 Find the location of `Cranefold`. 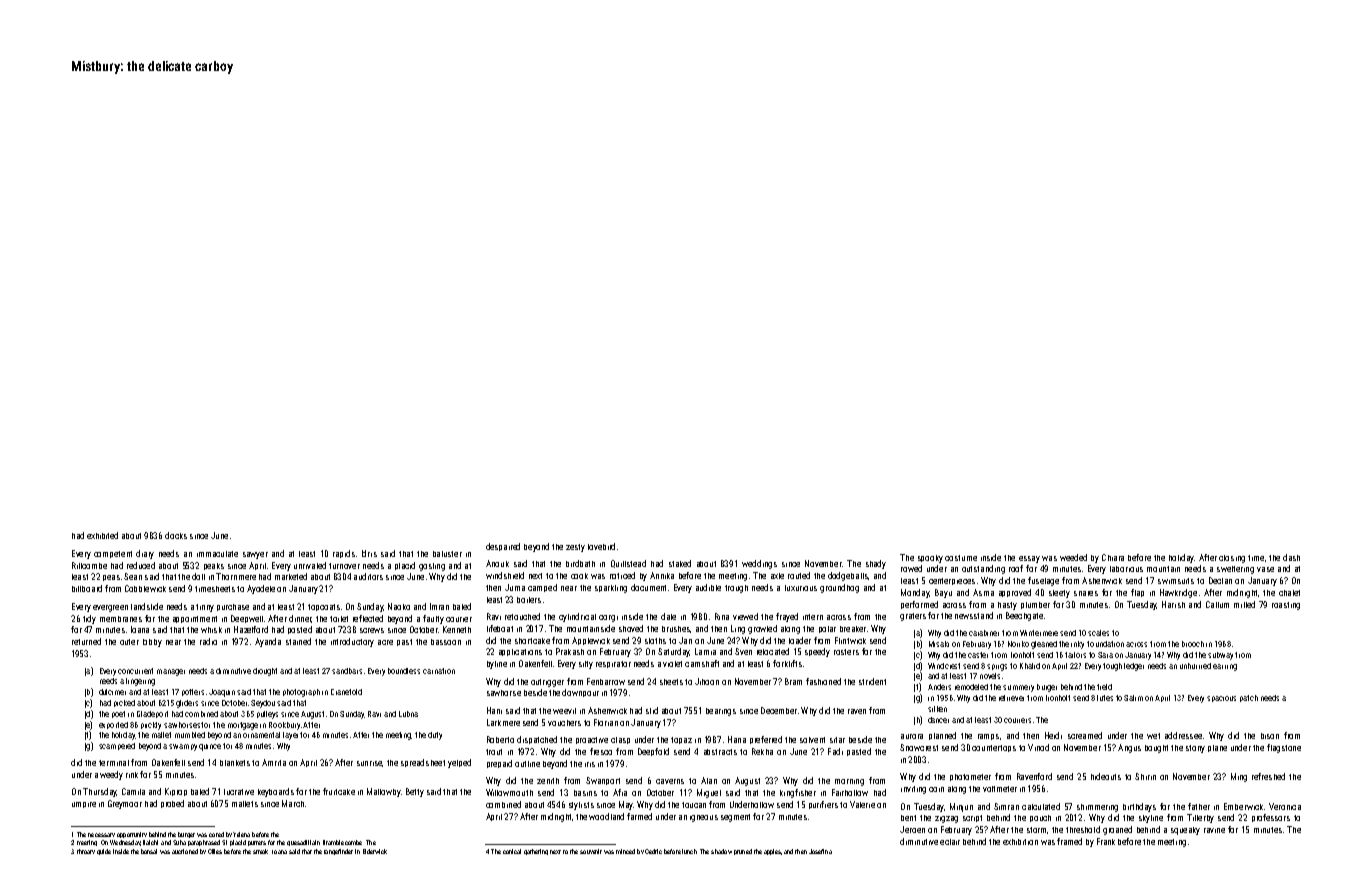

Cranefold is located at coordinates (346, 692).
